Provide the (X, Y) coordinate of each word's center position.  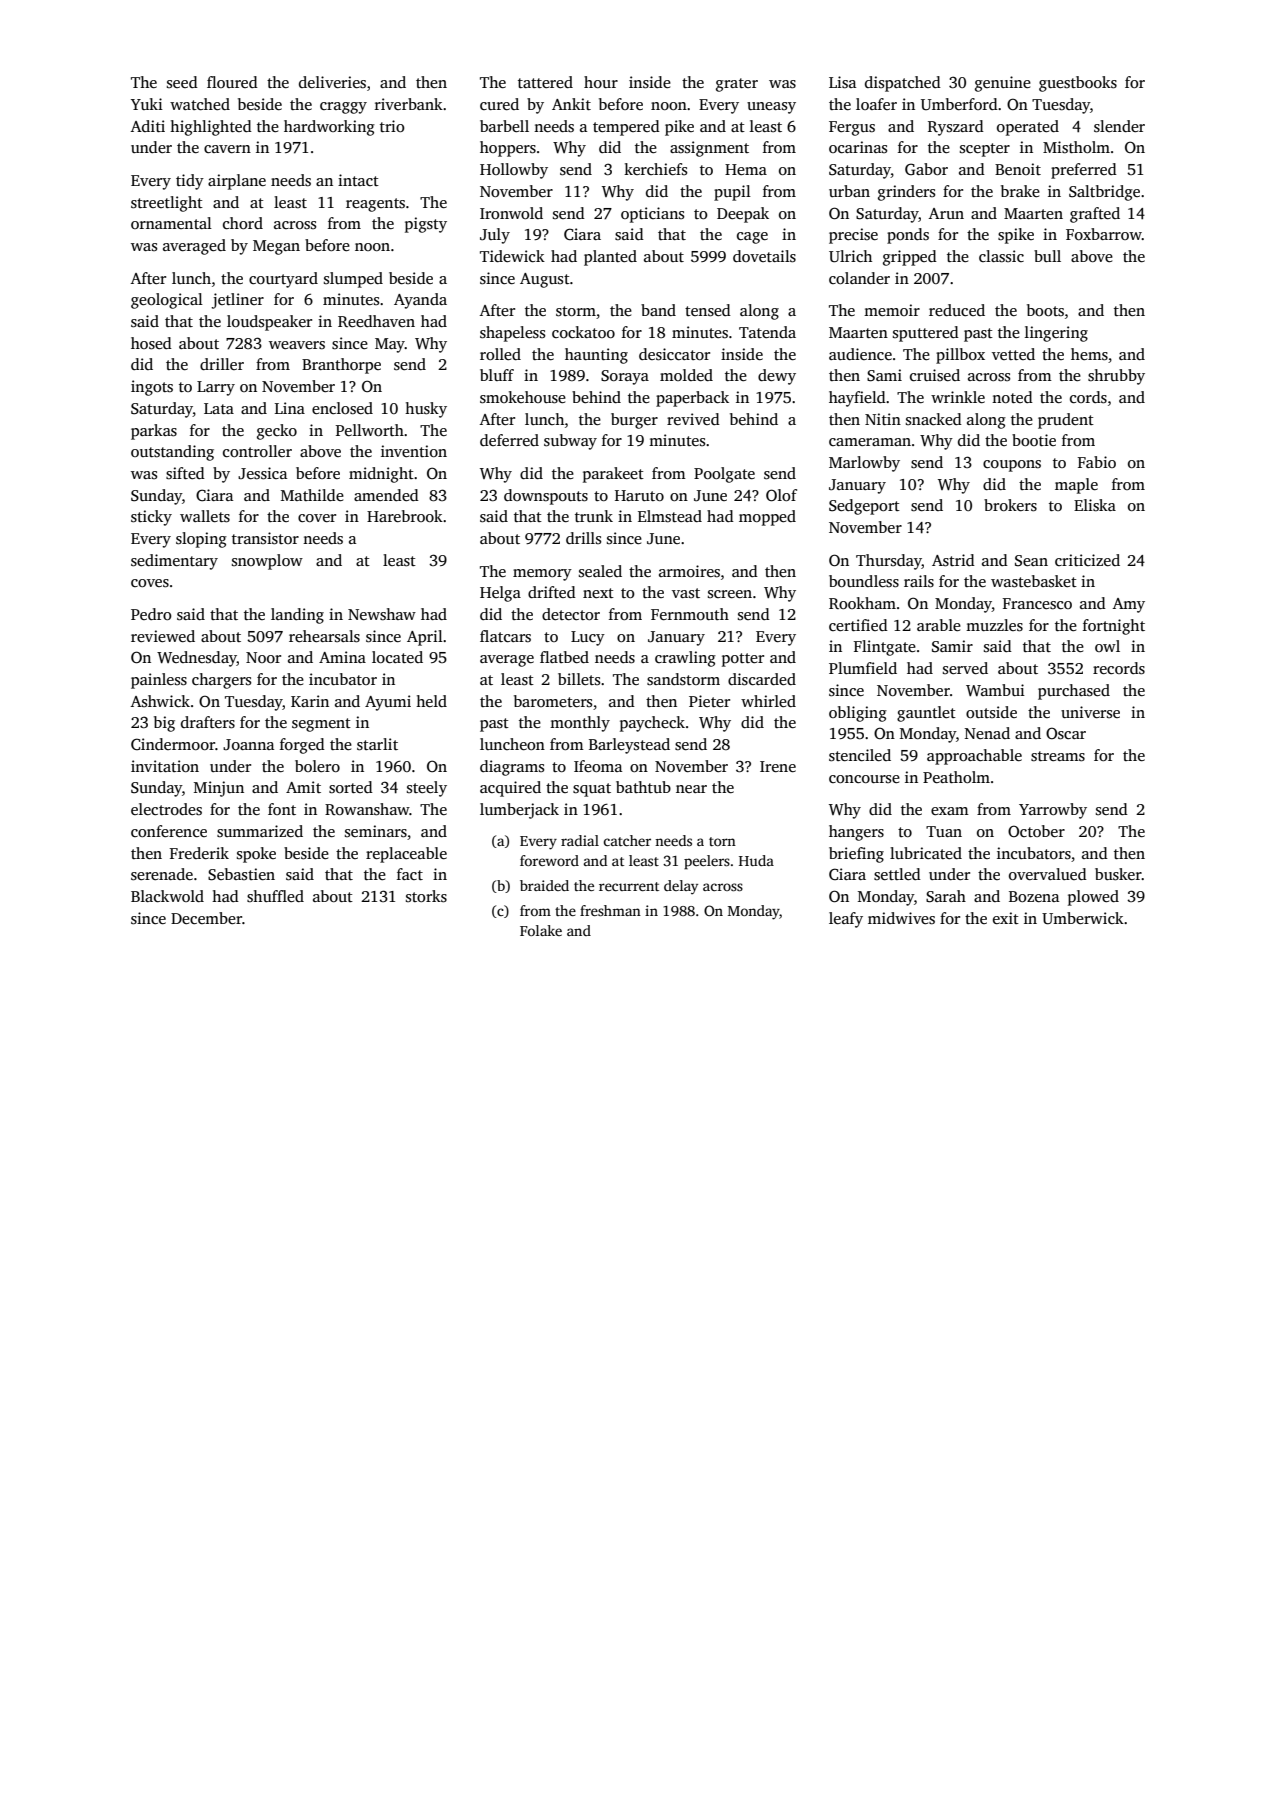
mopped (767, 518)
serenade (162, 874)
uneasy (771, 108)
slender (1119, 126)
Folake (541, 930)
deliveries (332, 82)
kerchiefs (655, 169)
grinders (906, 193)
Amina (342, 657)
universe (1090, 712)
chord (243, 223)
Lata (219, 408)
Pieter (709, 701)
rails (919, 581)
